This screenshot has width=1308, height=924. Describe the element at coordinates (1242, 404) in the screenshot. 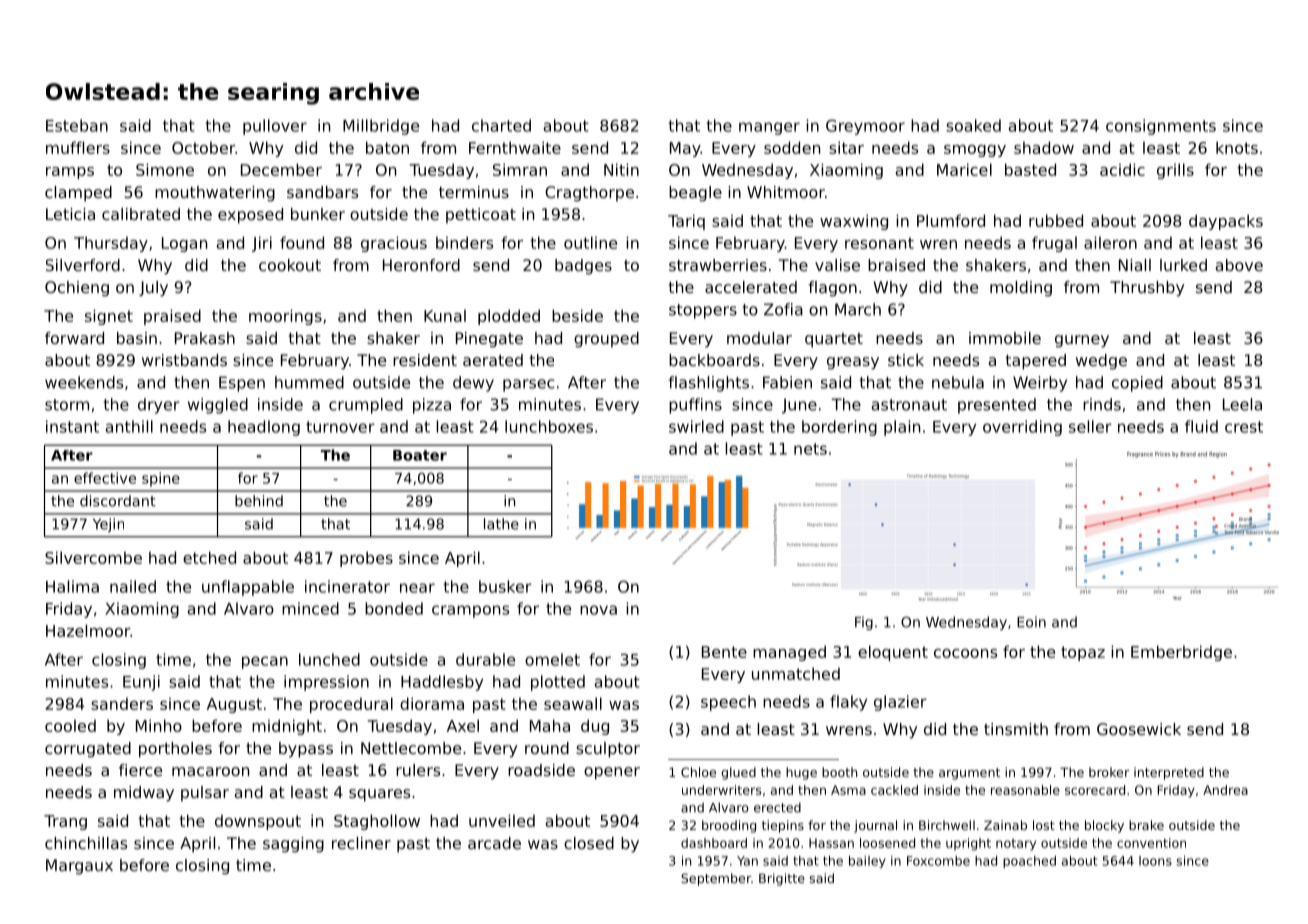

I see `Leela` at that location.
